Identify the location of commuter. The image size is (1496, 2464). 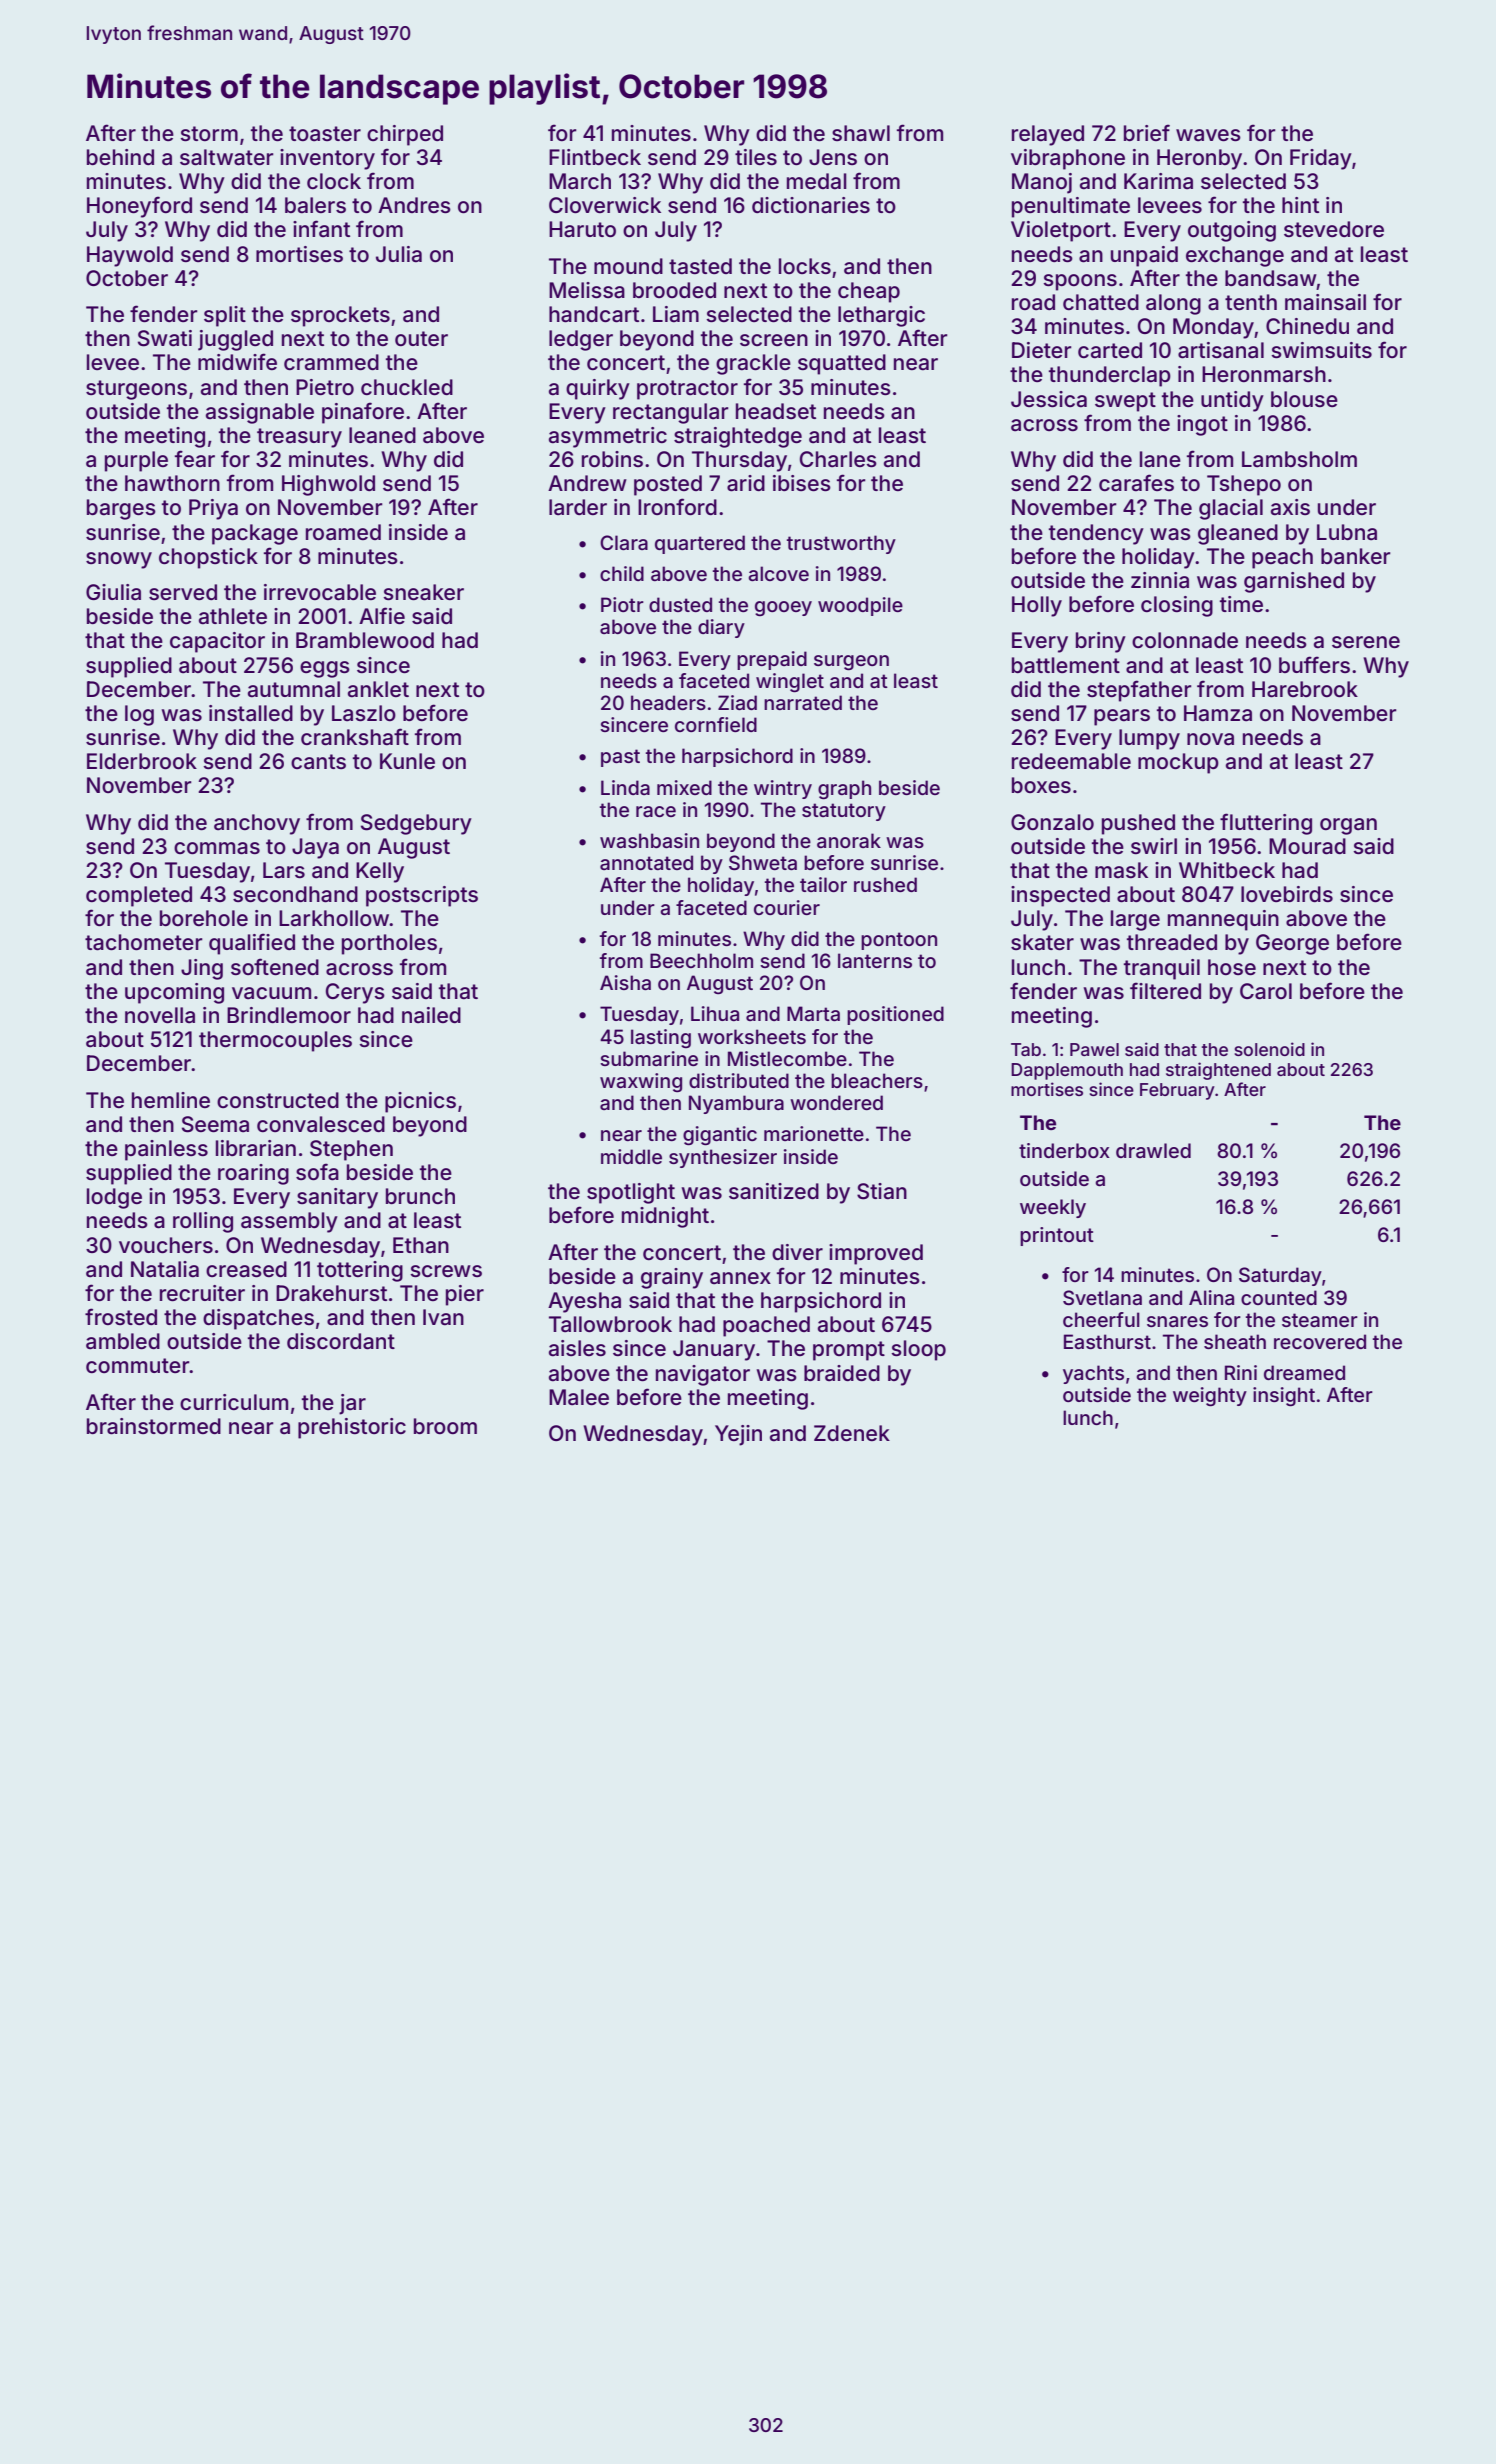
(138, 1365).
